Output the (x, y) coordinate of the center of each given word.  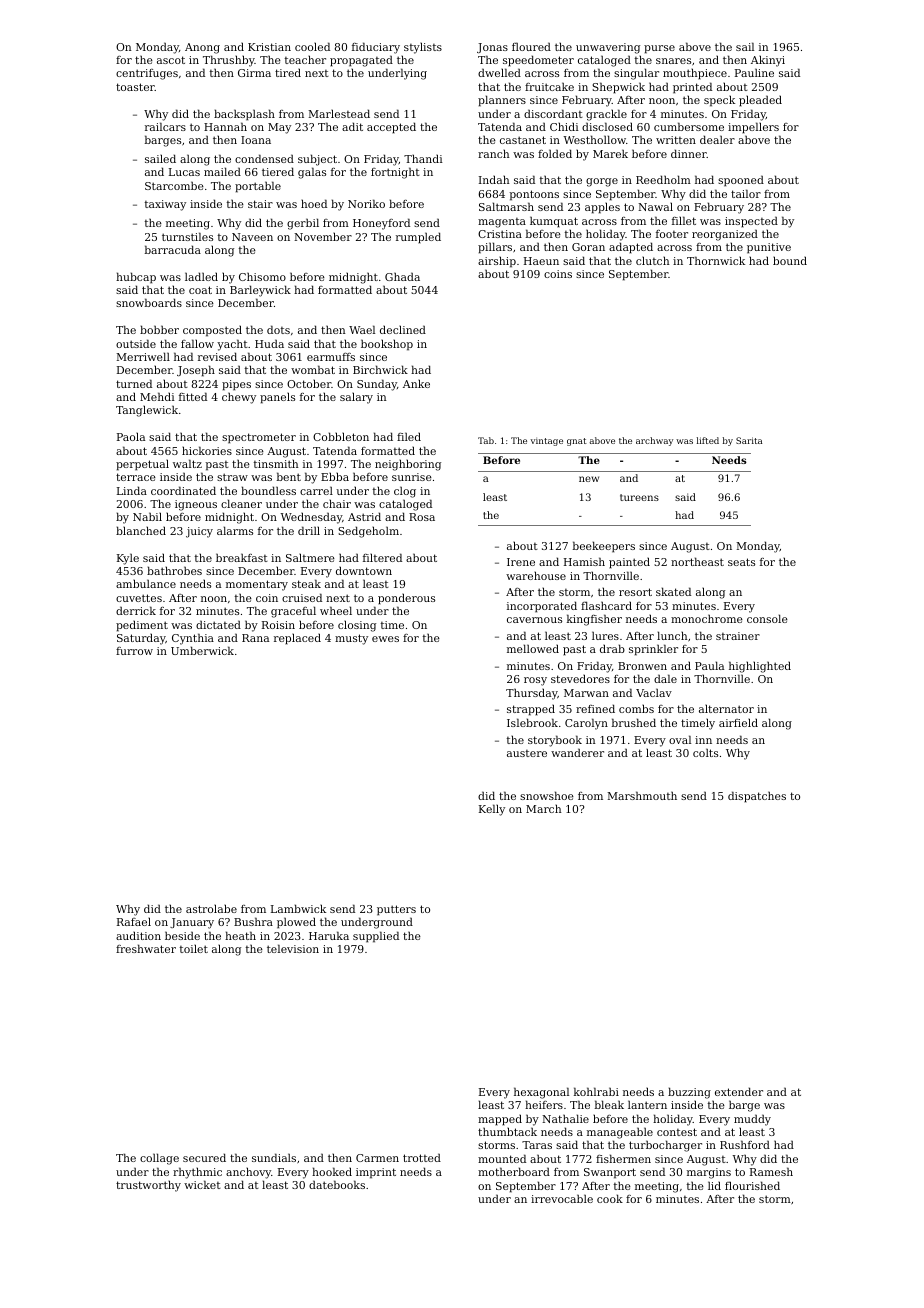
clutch (653, 260)
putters (396, 910)
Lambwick (298, 908)
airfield (738, 722)
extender (739, 1091)
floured (531, 46)
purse (659, 49)
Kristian (269, 47)
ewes (385, 639)
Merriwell (143, 356)
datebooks (337, 1184)
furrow (134, 651)
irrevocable (562, 1198)
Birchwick (380, 369)
